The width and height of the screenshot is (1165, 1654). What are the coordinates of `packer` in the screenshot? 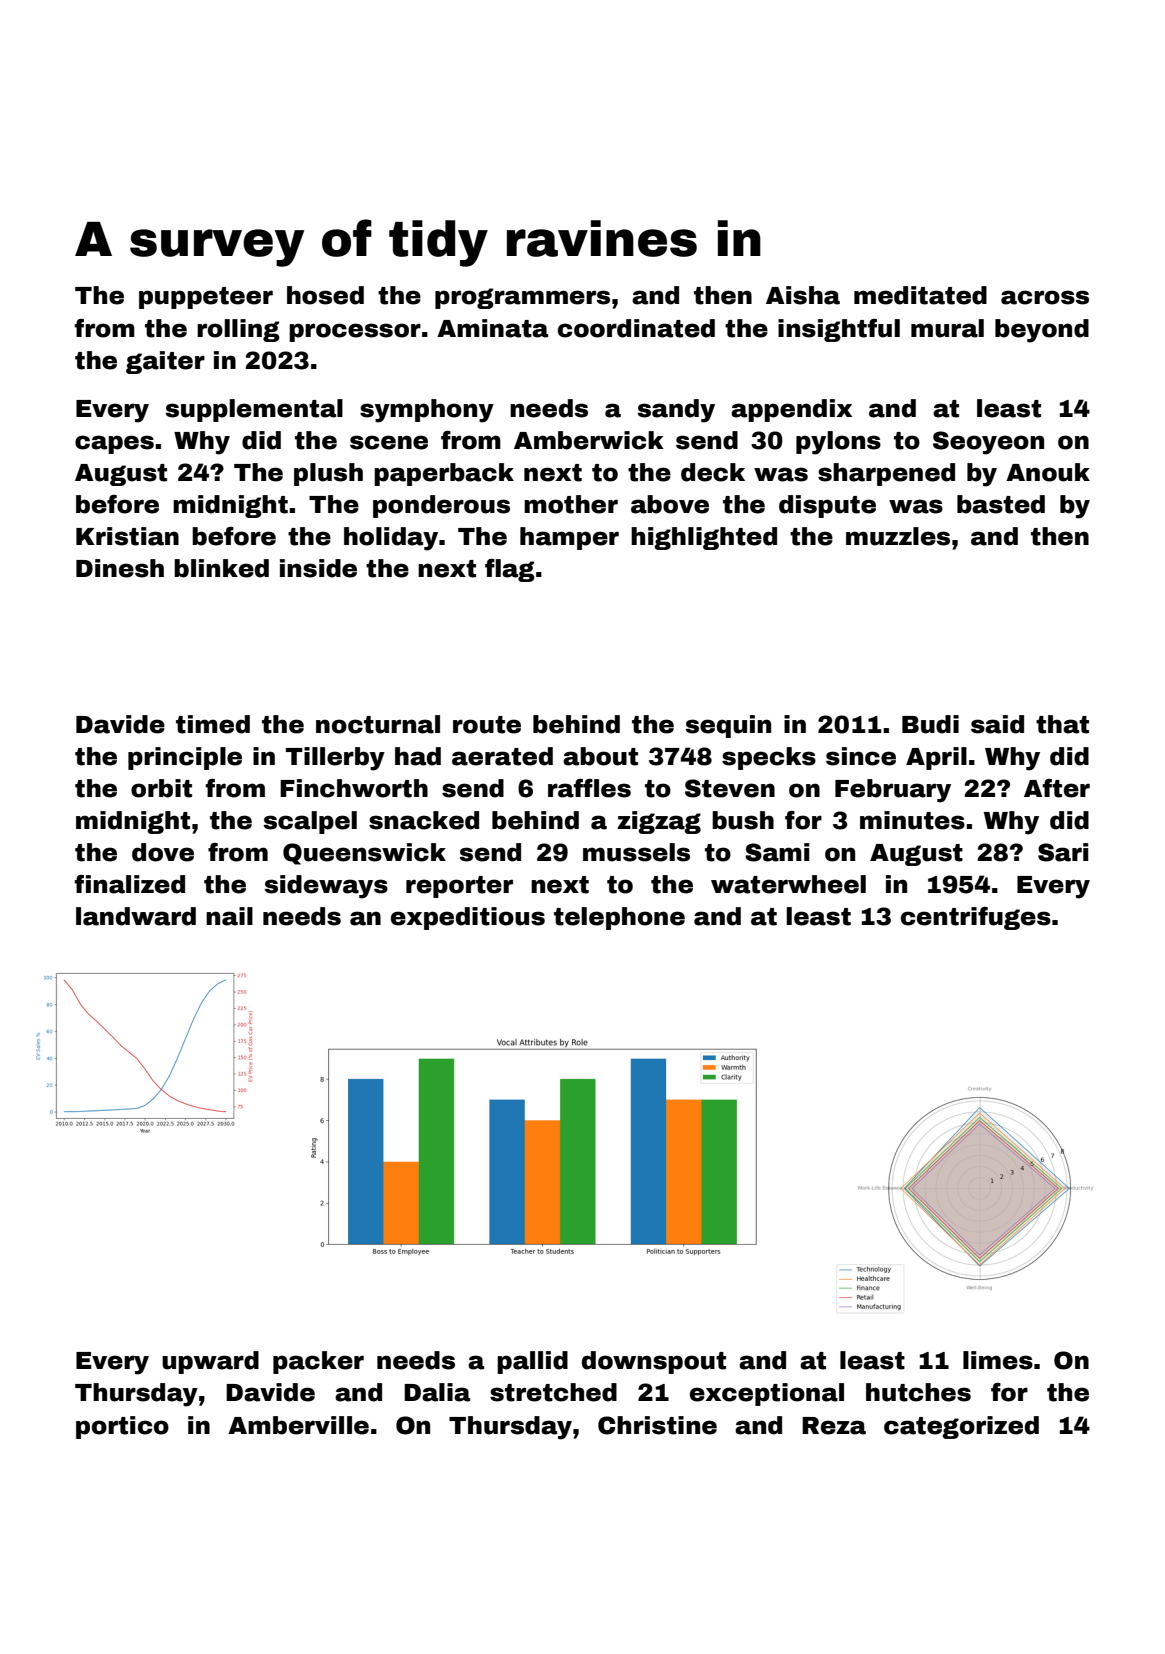 It's located at (318, 1362).
